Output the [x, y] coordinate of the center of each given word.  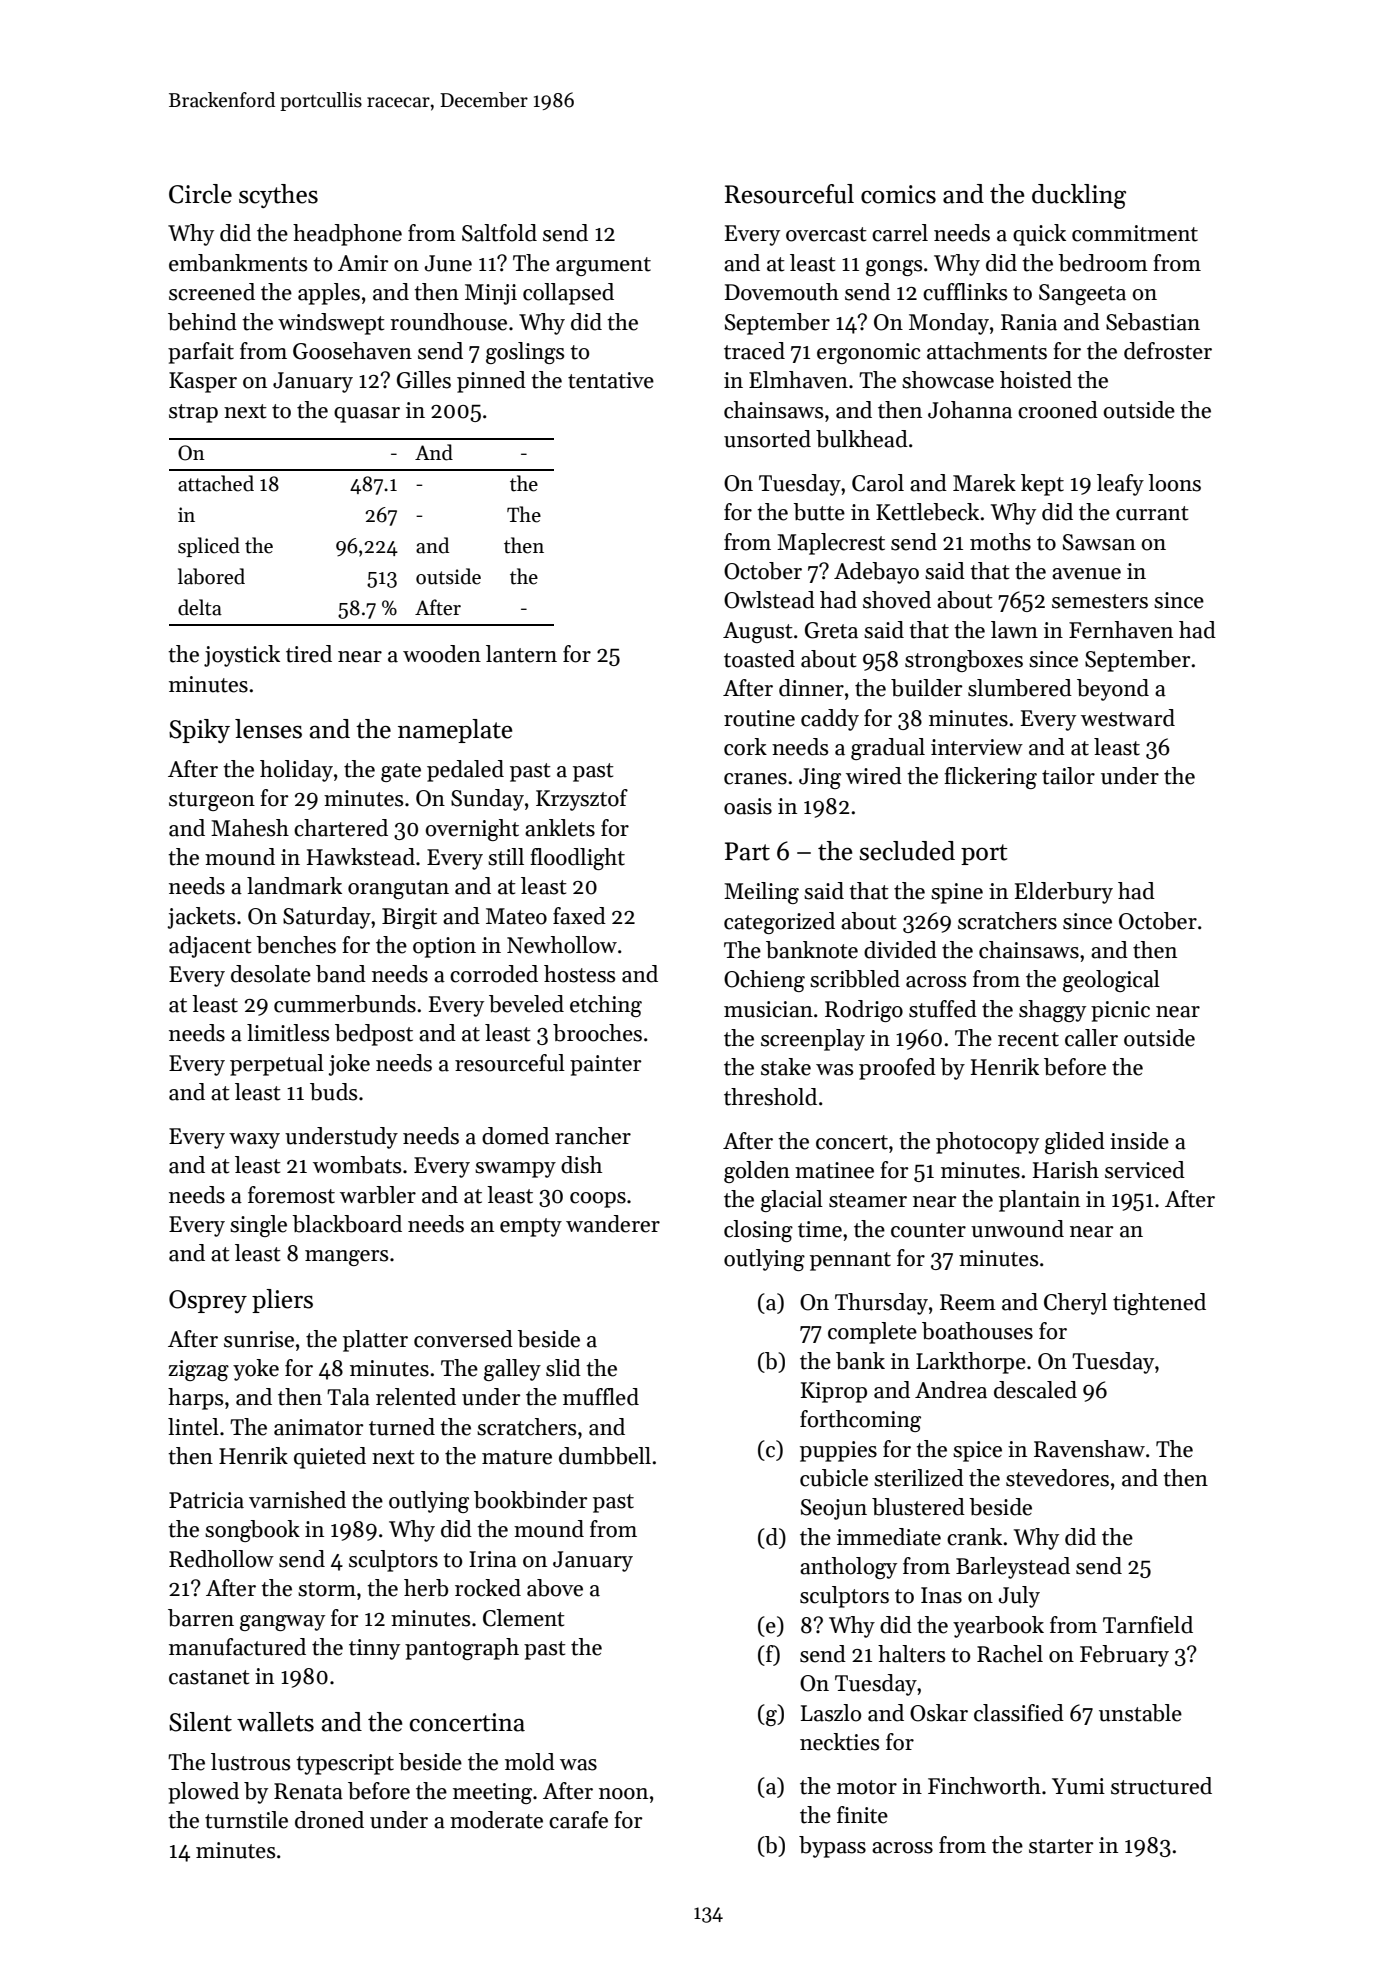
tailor [1068, 776]
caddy [830, 720]
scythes [278, 196]
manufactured [237, 1647]
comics [898, 194]
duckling [1079, 196]
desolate [271, 974]
